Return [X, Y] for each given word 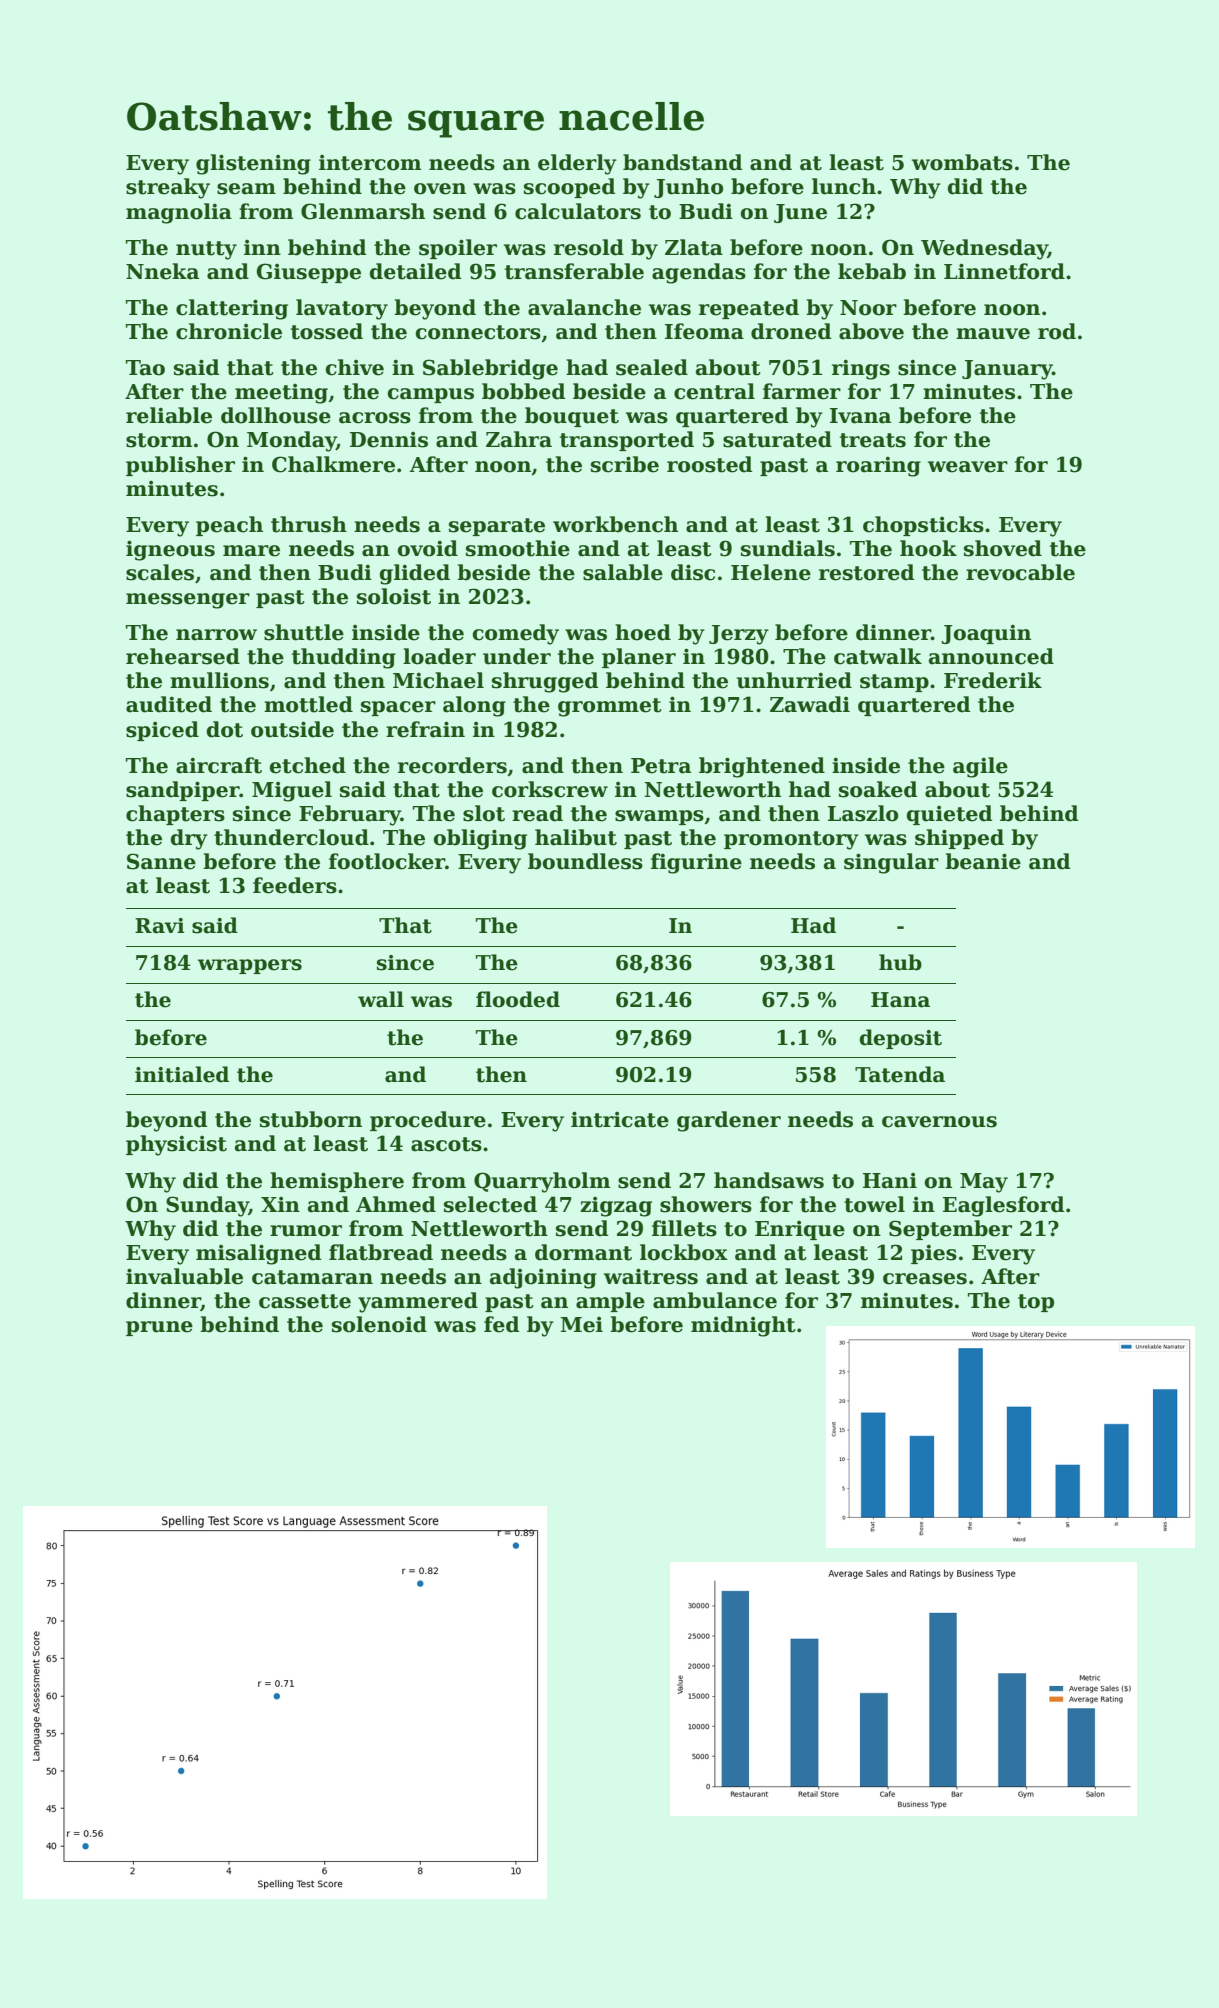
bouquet [572, 417]
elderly [577, 164]
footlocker [387, 861]
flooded [518, 999]
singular [891, 863]
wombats [962, 162]
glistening [253, 164]
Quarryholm [542, 1182]
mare [251, 551]
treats [873, 440]
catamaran [312, 1277]
